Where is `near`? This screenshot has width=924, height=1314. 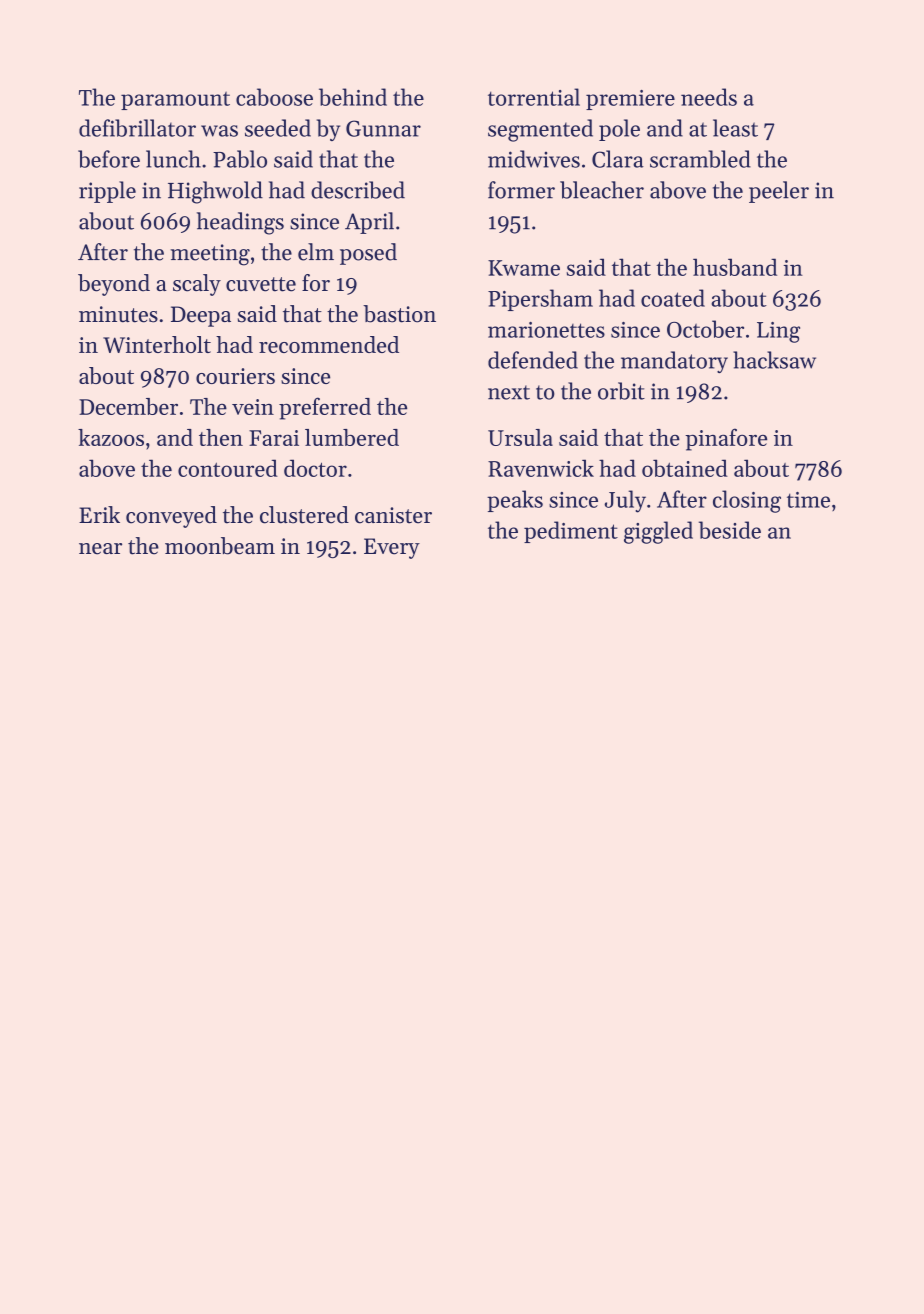
near is located at coordinates (100, 549).
